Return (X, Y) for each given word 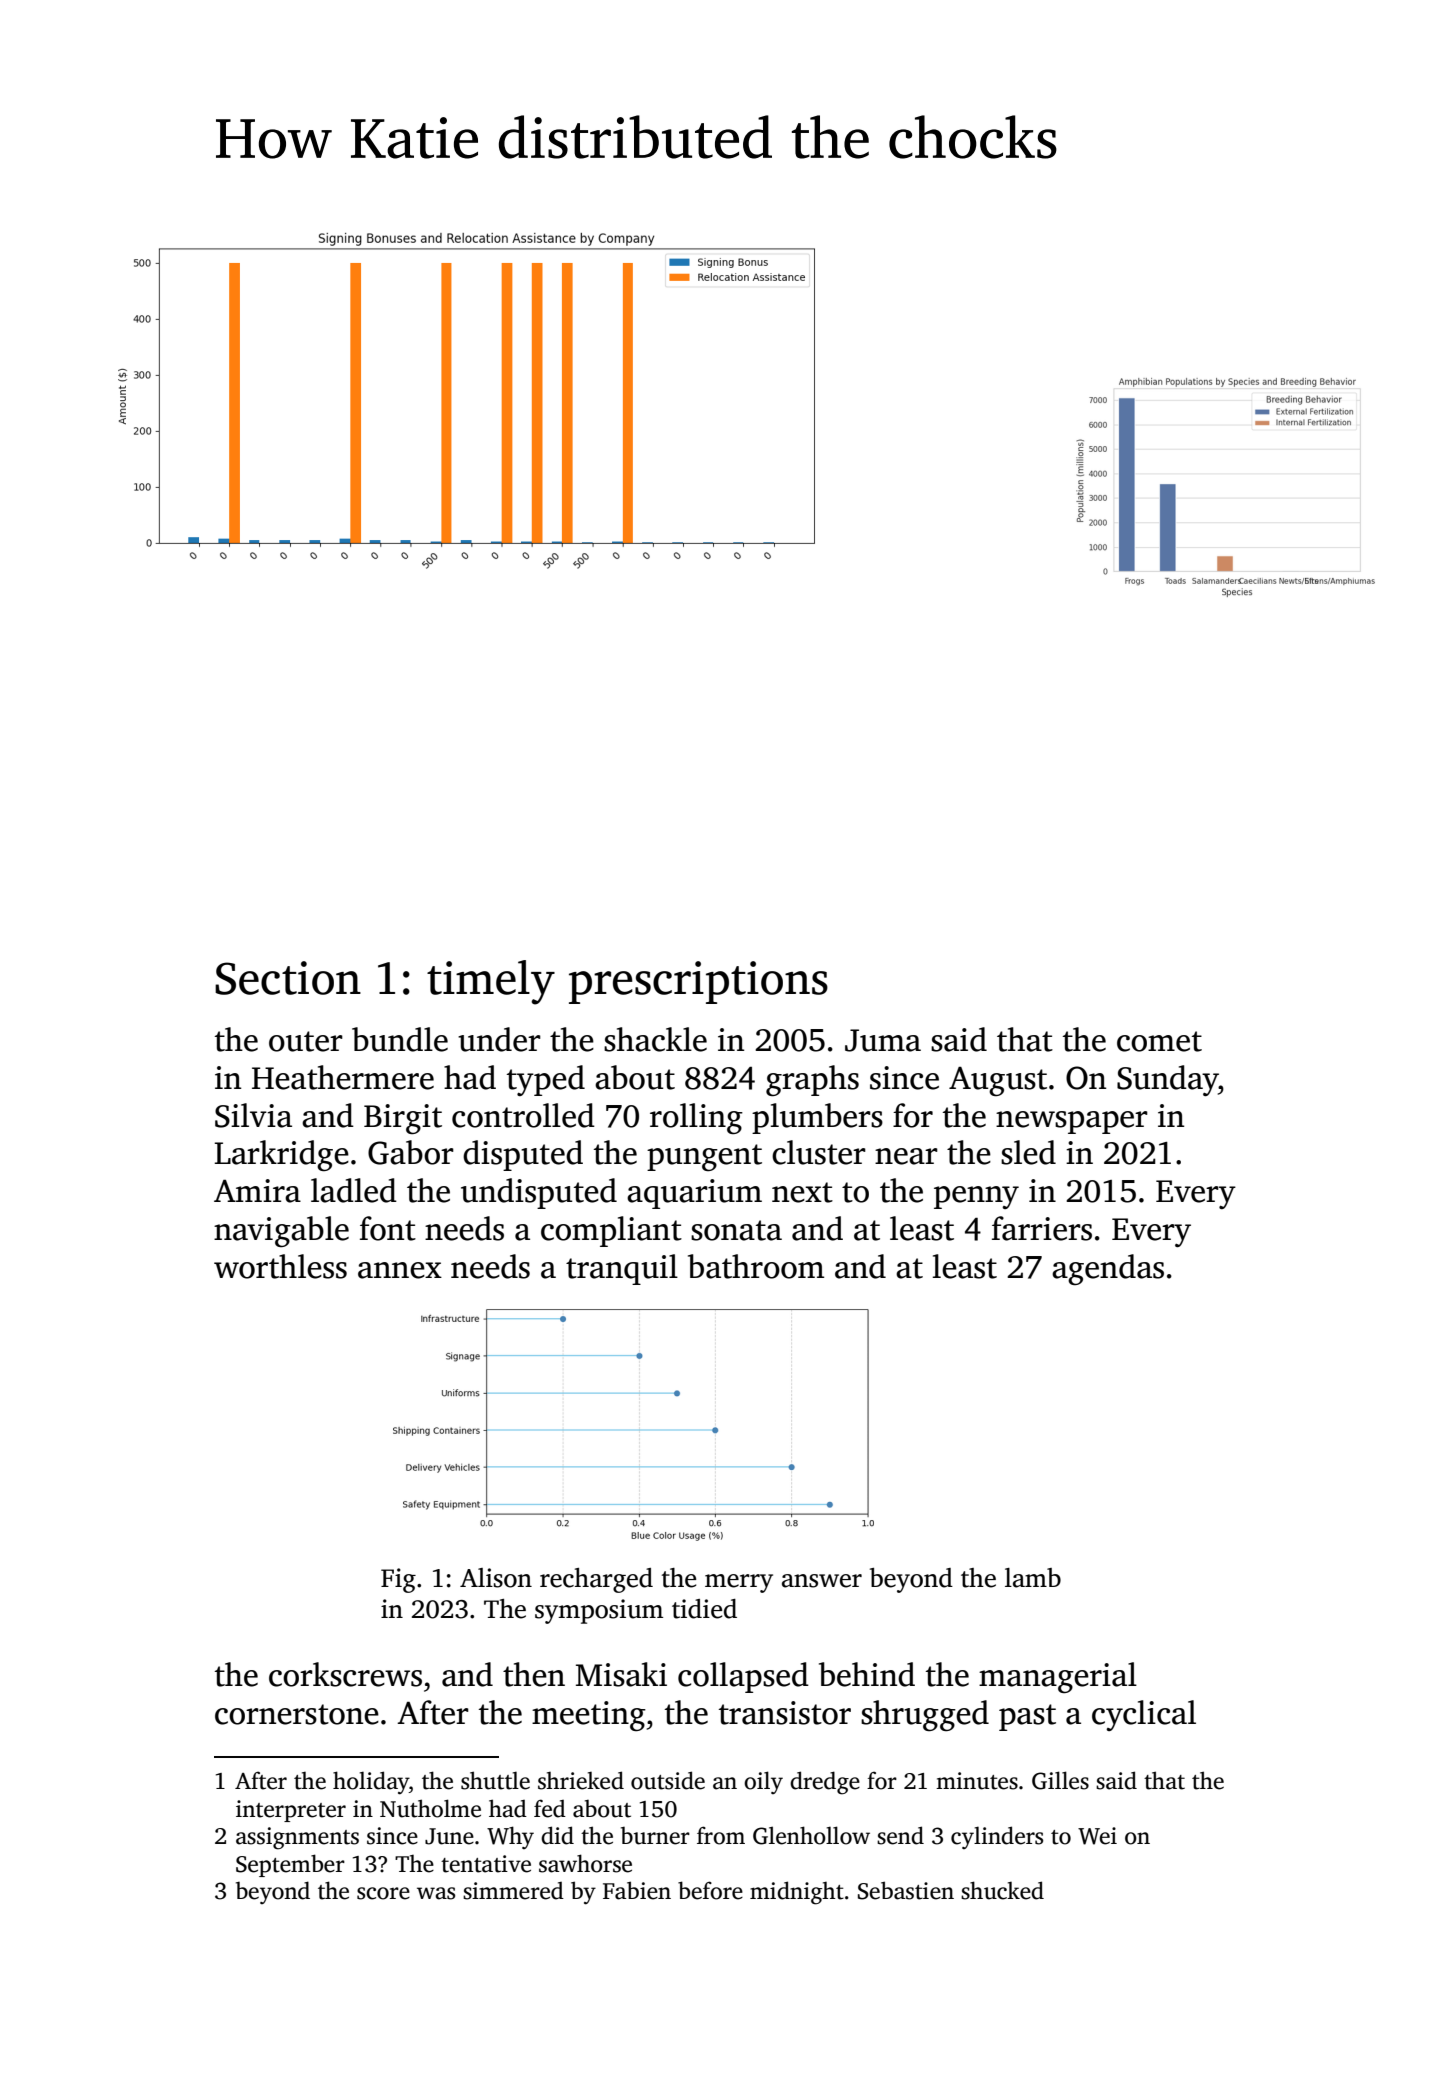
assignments (297, 1838)
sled (1028, 1152)
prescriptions (698, 982)
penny (976, 1197)
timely (491, 982)
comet (1159, 1041)
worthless (280, 1266)
